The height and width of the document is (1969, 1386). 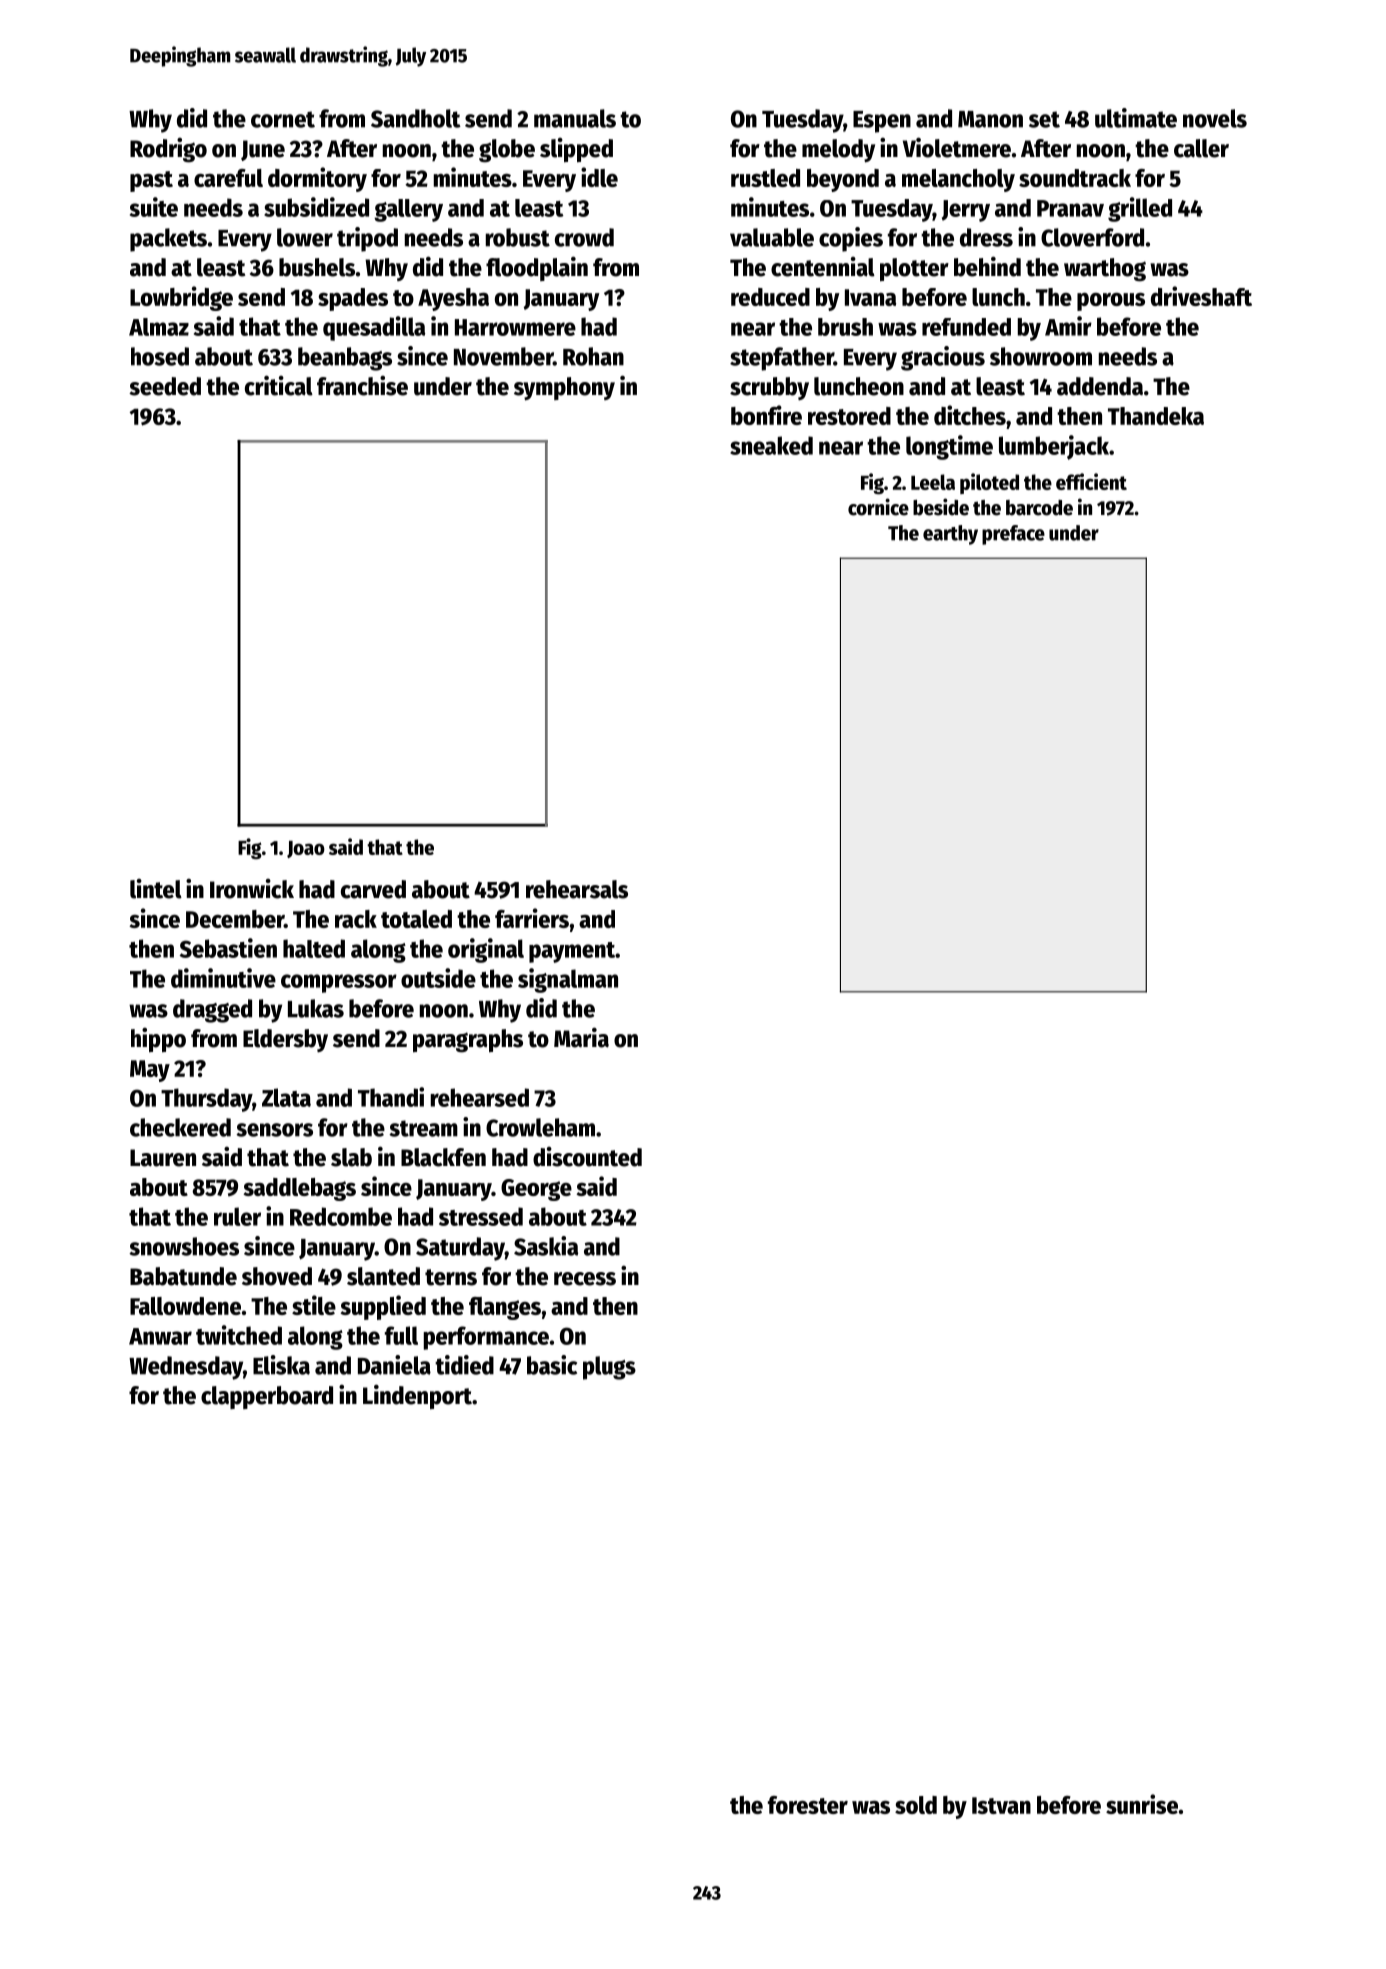 What do you see at coordinates (878, 507) in the document?
I see `cornice` at bounding box center [878, 507].
